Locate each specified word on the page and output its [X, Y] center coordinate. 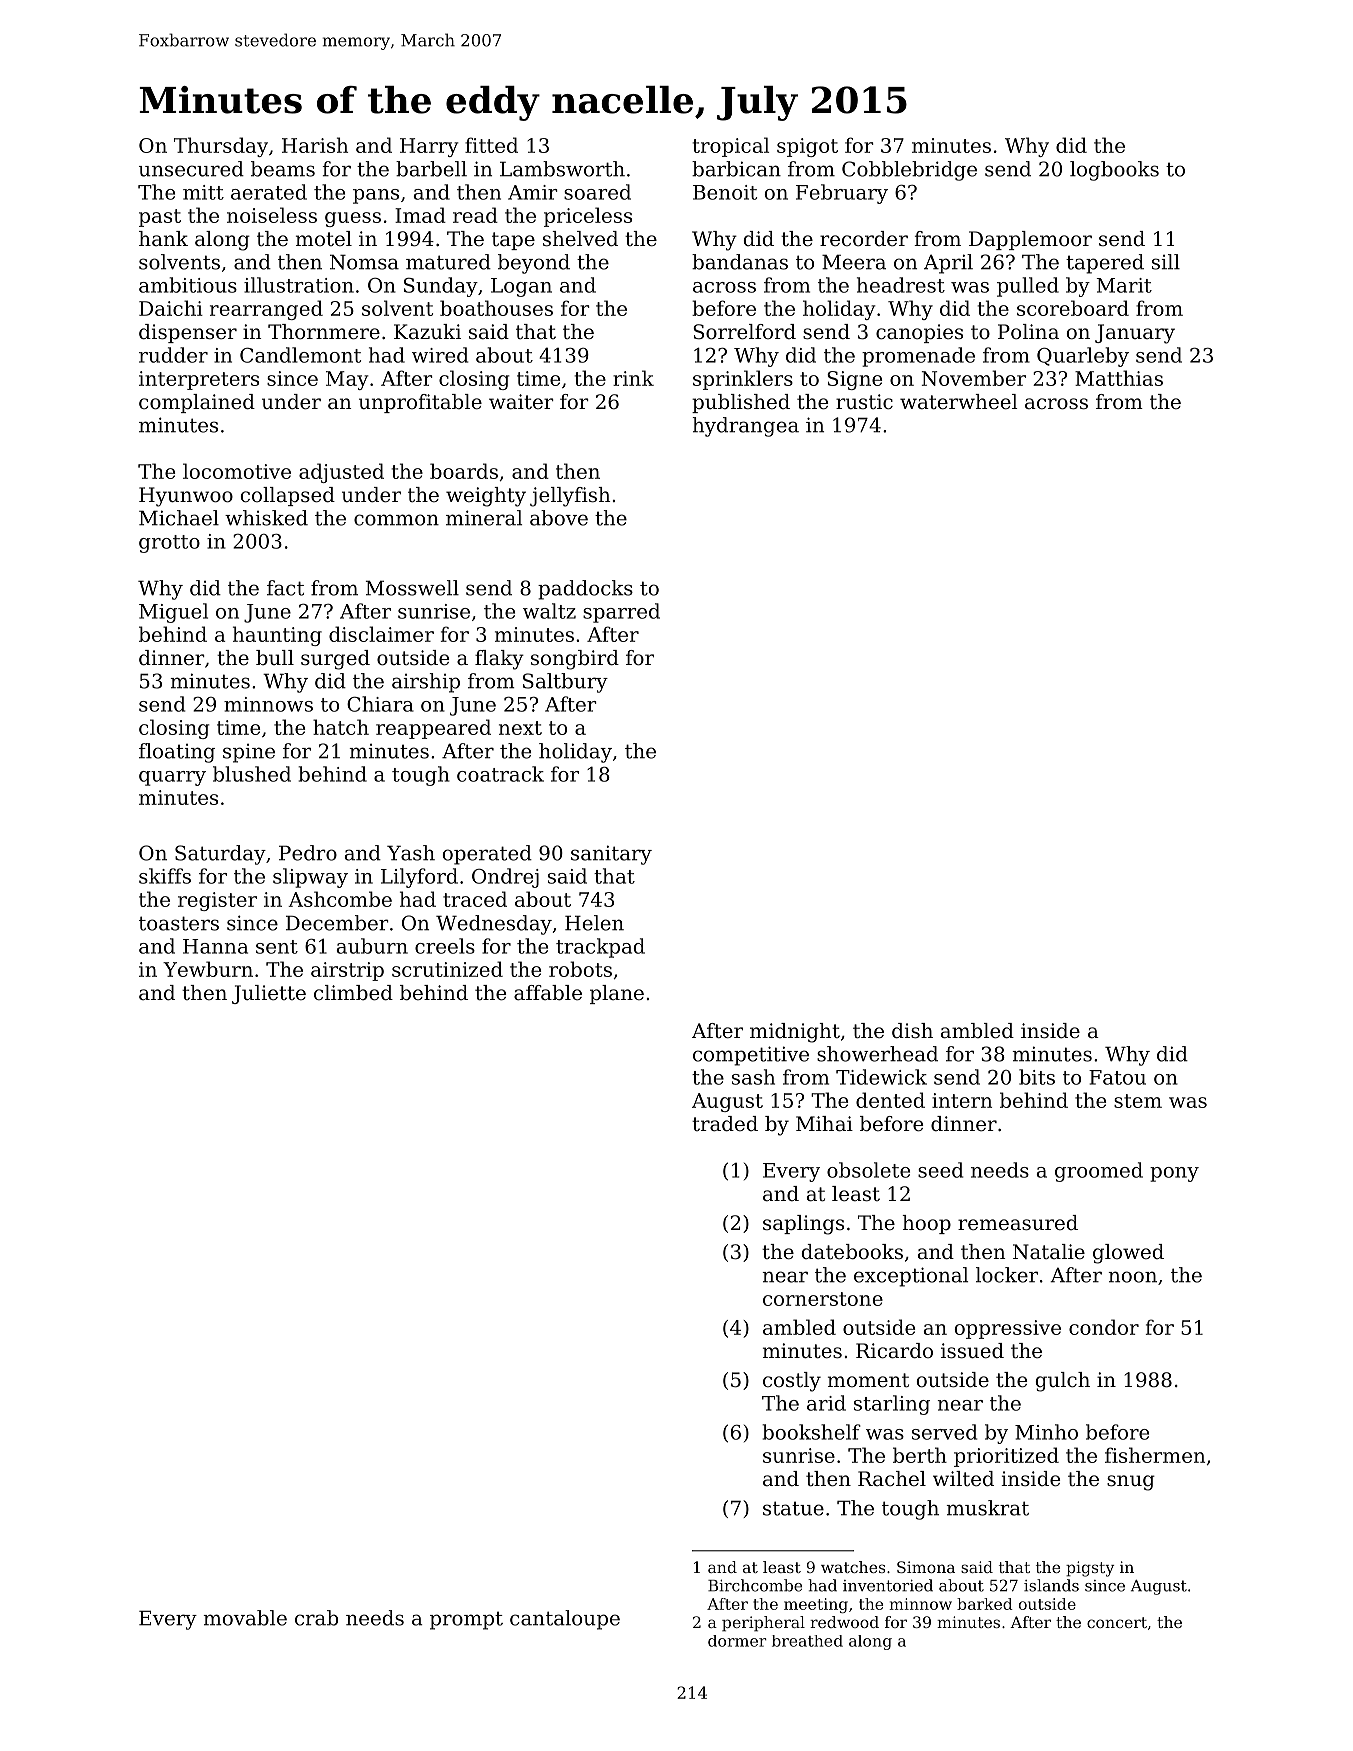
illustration [299, 285]
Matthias [1119, 378]
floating [177, 753]
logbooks [1114, 171]
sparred [621, 613]
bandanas [740, 262]
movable [245, 1618]
